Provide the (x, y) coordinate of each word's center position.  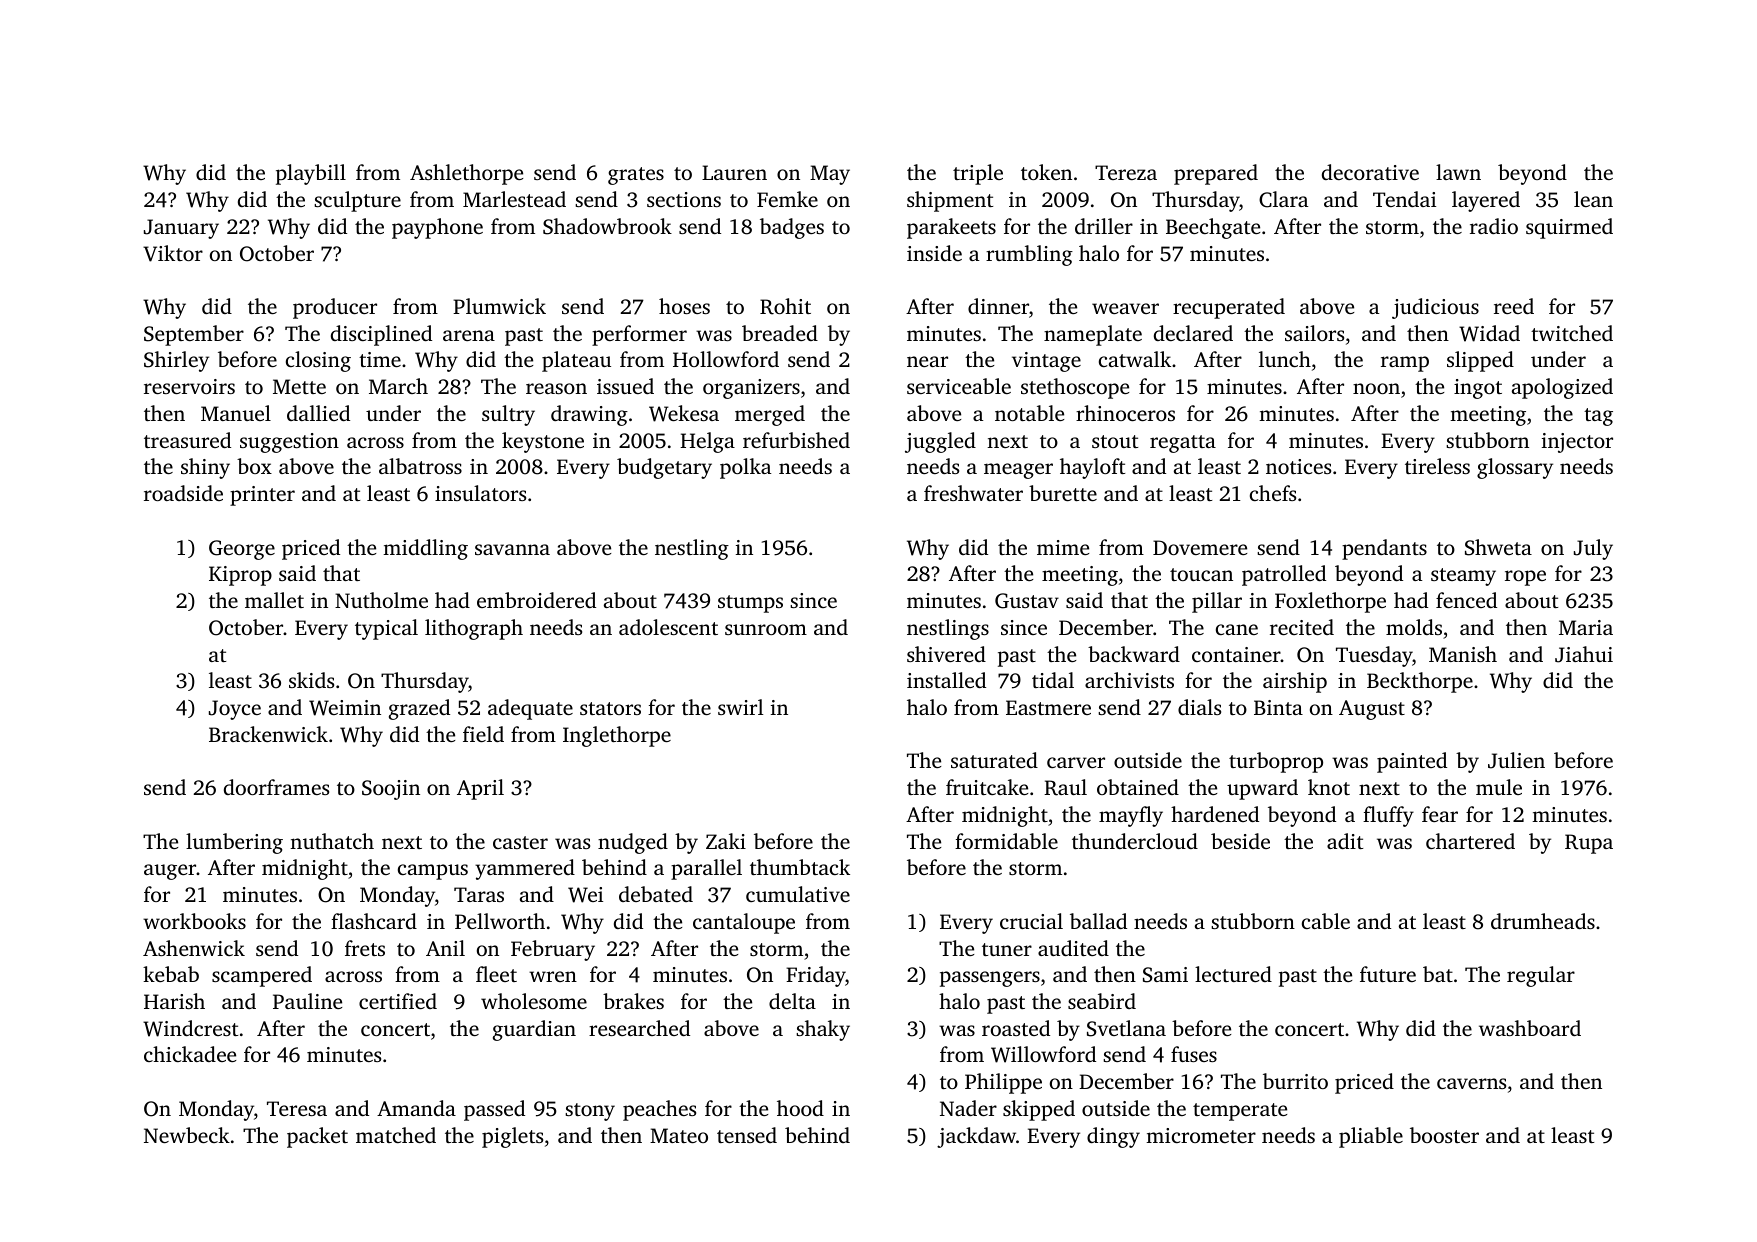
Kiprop (240, 576)
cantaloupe (744, 923)
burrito (1295, 1081)
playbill (311, 174)
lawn (1458, 172)
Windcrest (190, 1028)
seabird (1102, 1001)
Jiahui (1584, 654)
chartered (1470, 841)
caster (520, 842)
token (1046, 172)
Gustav (1027, 601)
